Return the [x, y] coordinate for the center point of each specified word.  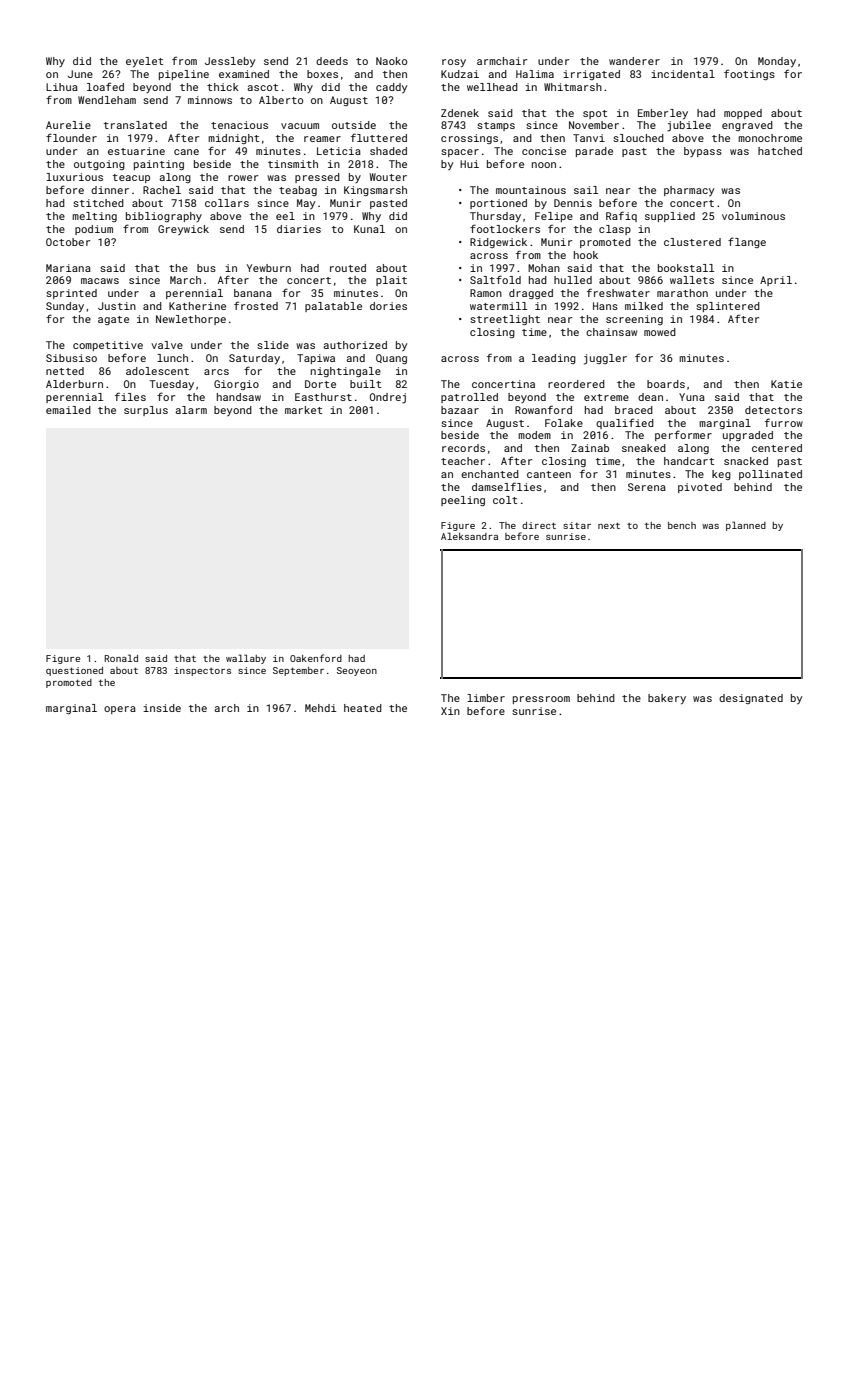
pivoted [700, 488]
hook [586, 255]
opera [120, 710]
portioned [498, 204]
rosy [454, 63]
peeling [463, 501]
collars [227, 203]
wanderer [634, 61]
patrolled [469, 398]
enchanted [490, 474]
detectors [773, 410]
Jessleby [230, 62]
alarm [191, 410]
